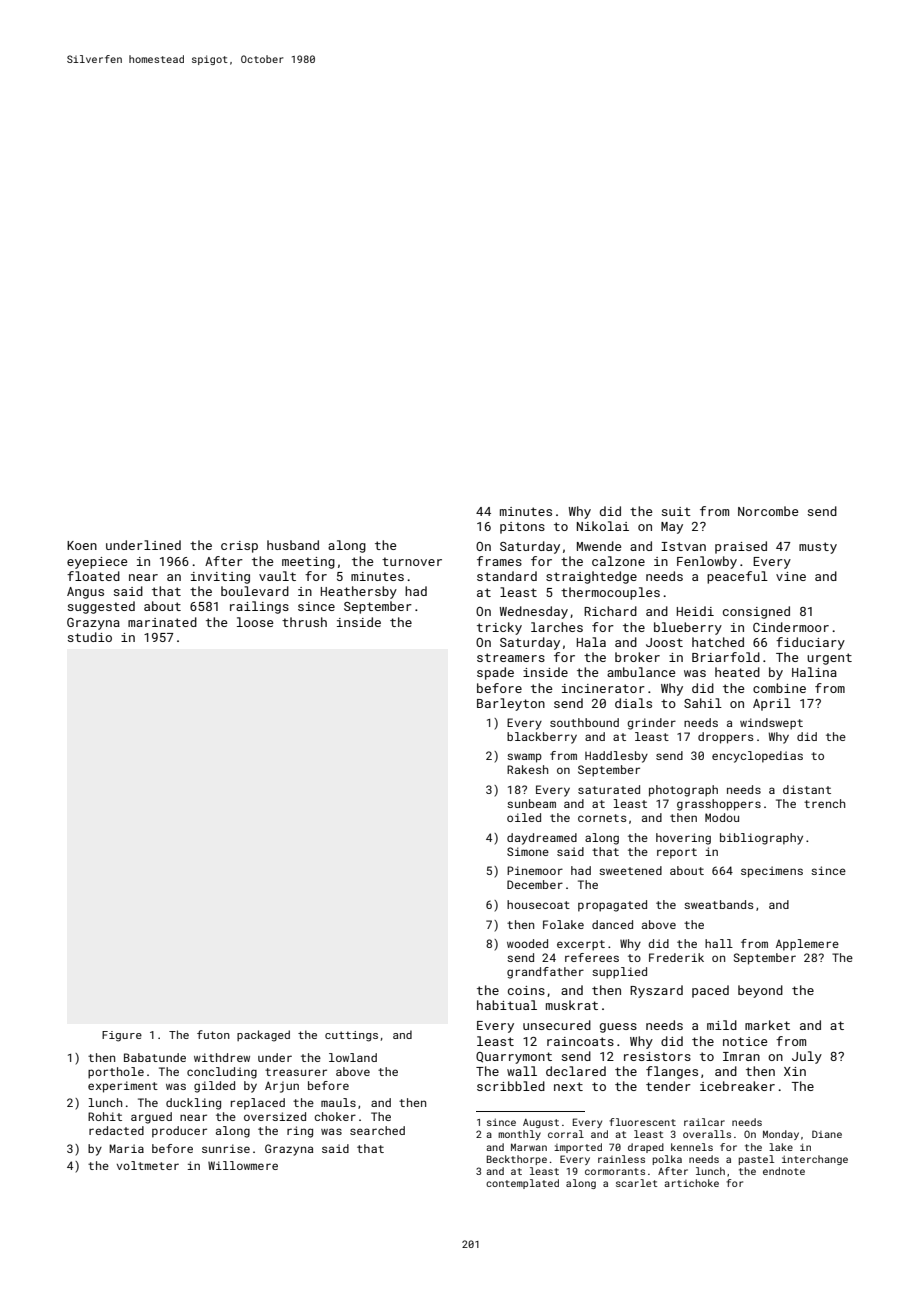 This page has height=1308, width=924. I want to click on Norcombe, so click(768, 511).
